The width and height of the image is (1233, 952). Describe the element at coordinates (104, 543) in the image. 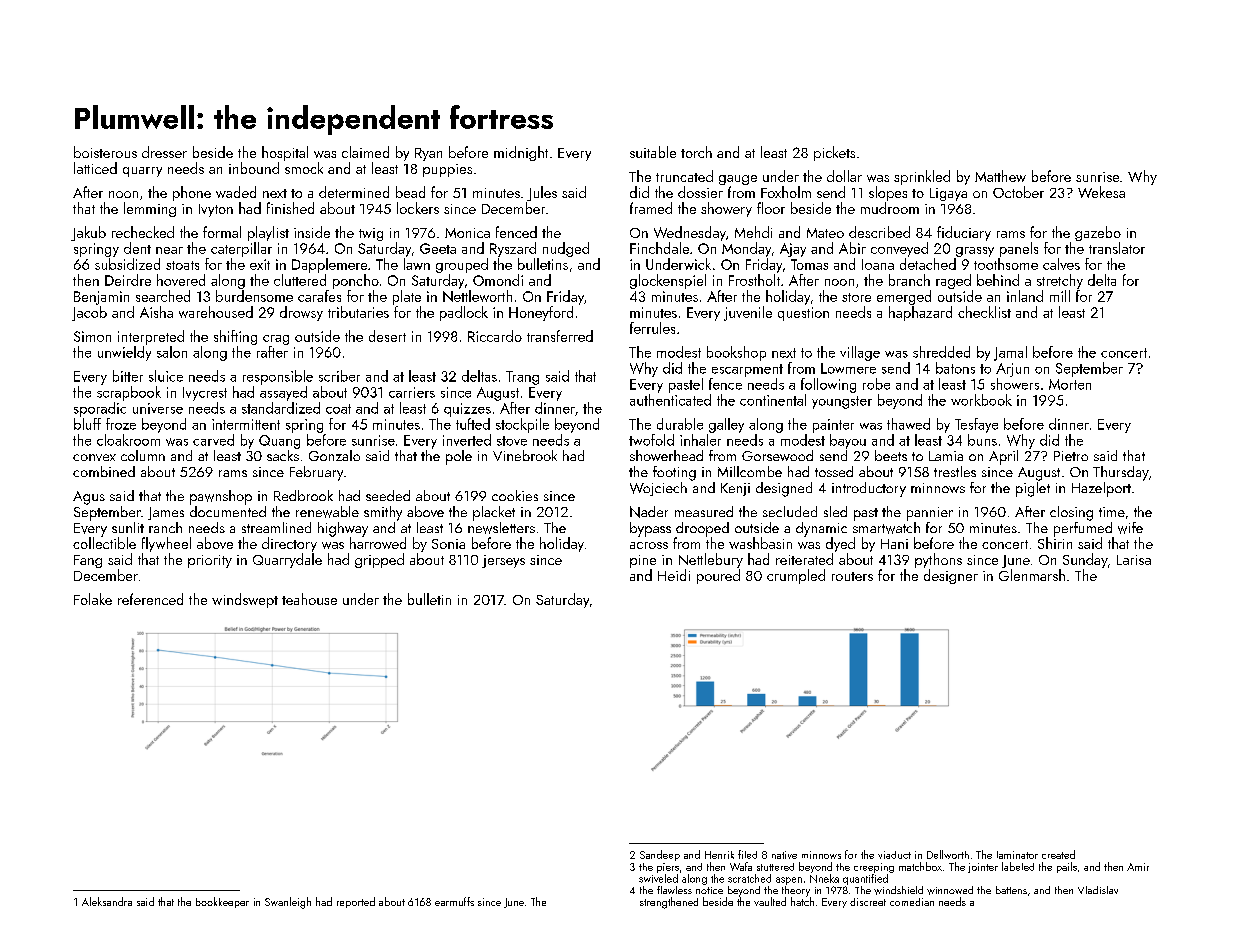

I see `collectible` at that location.
